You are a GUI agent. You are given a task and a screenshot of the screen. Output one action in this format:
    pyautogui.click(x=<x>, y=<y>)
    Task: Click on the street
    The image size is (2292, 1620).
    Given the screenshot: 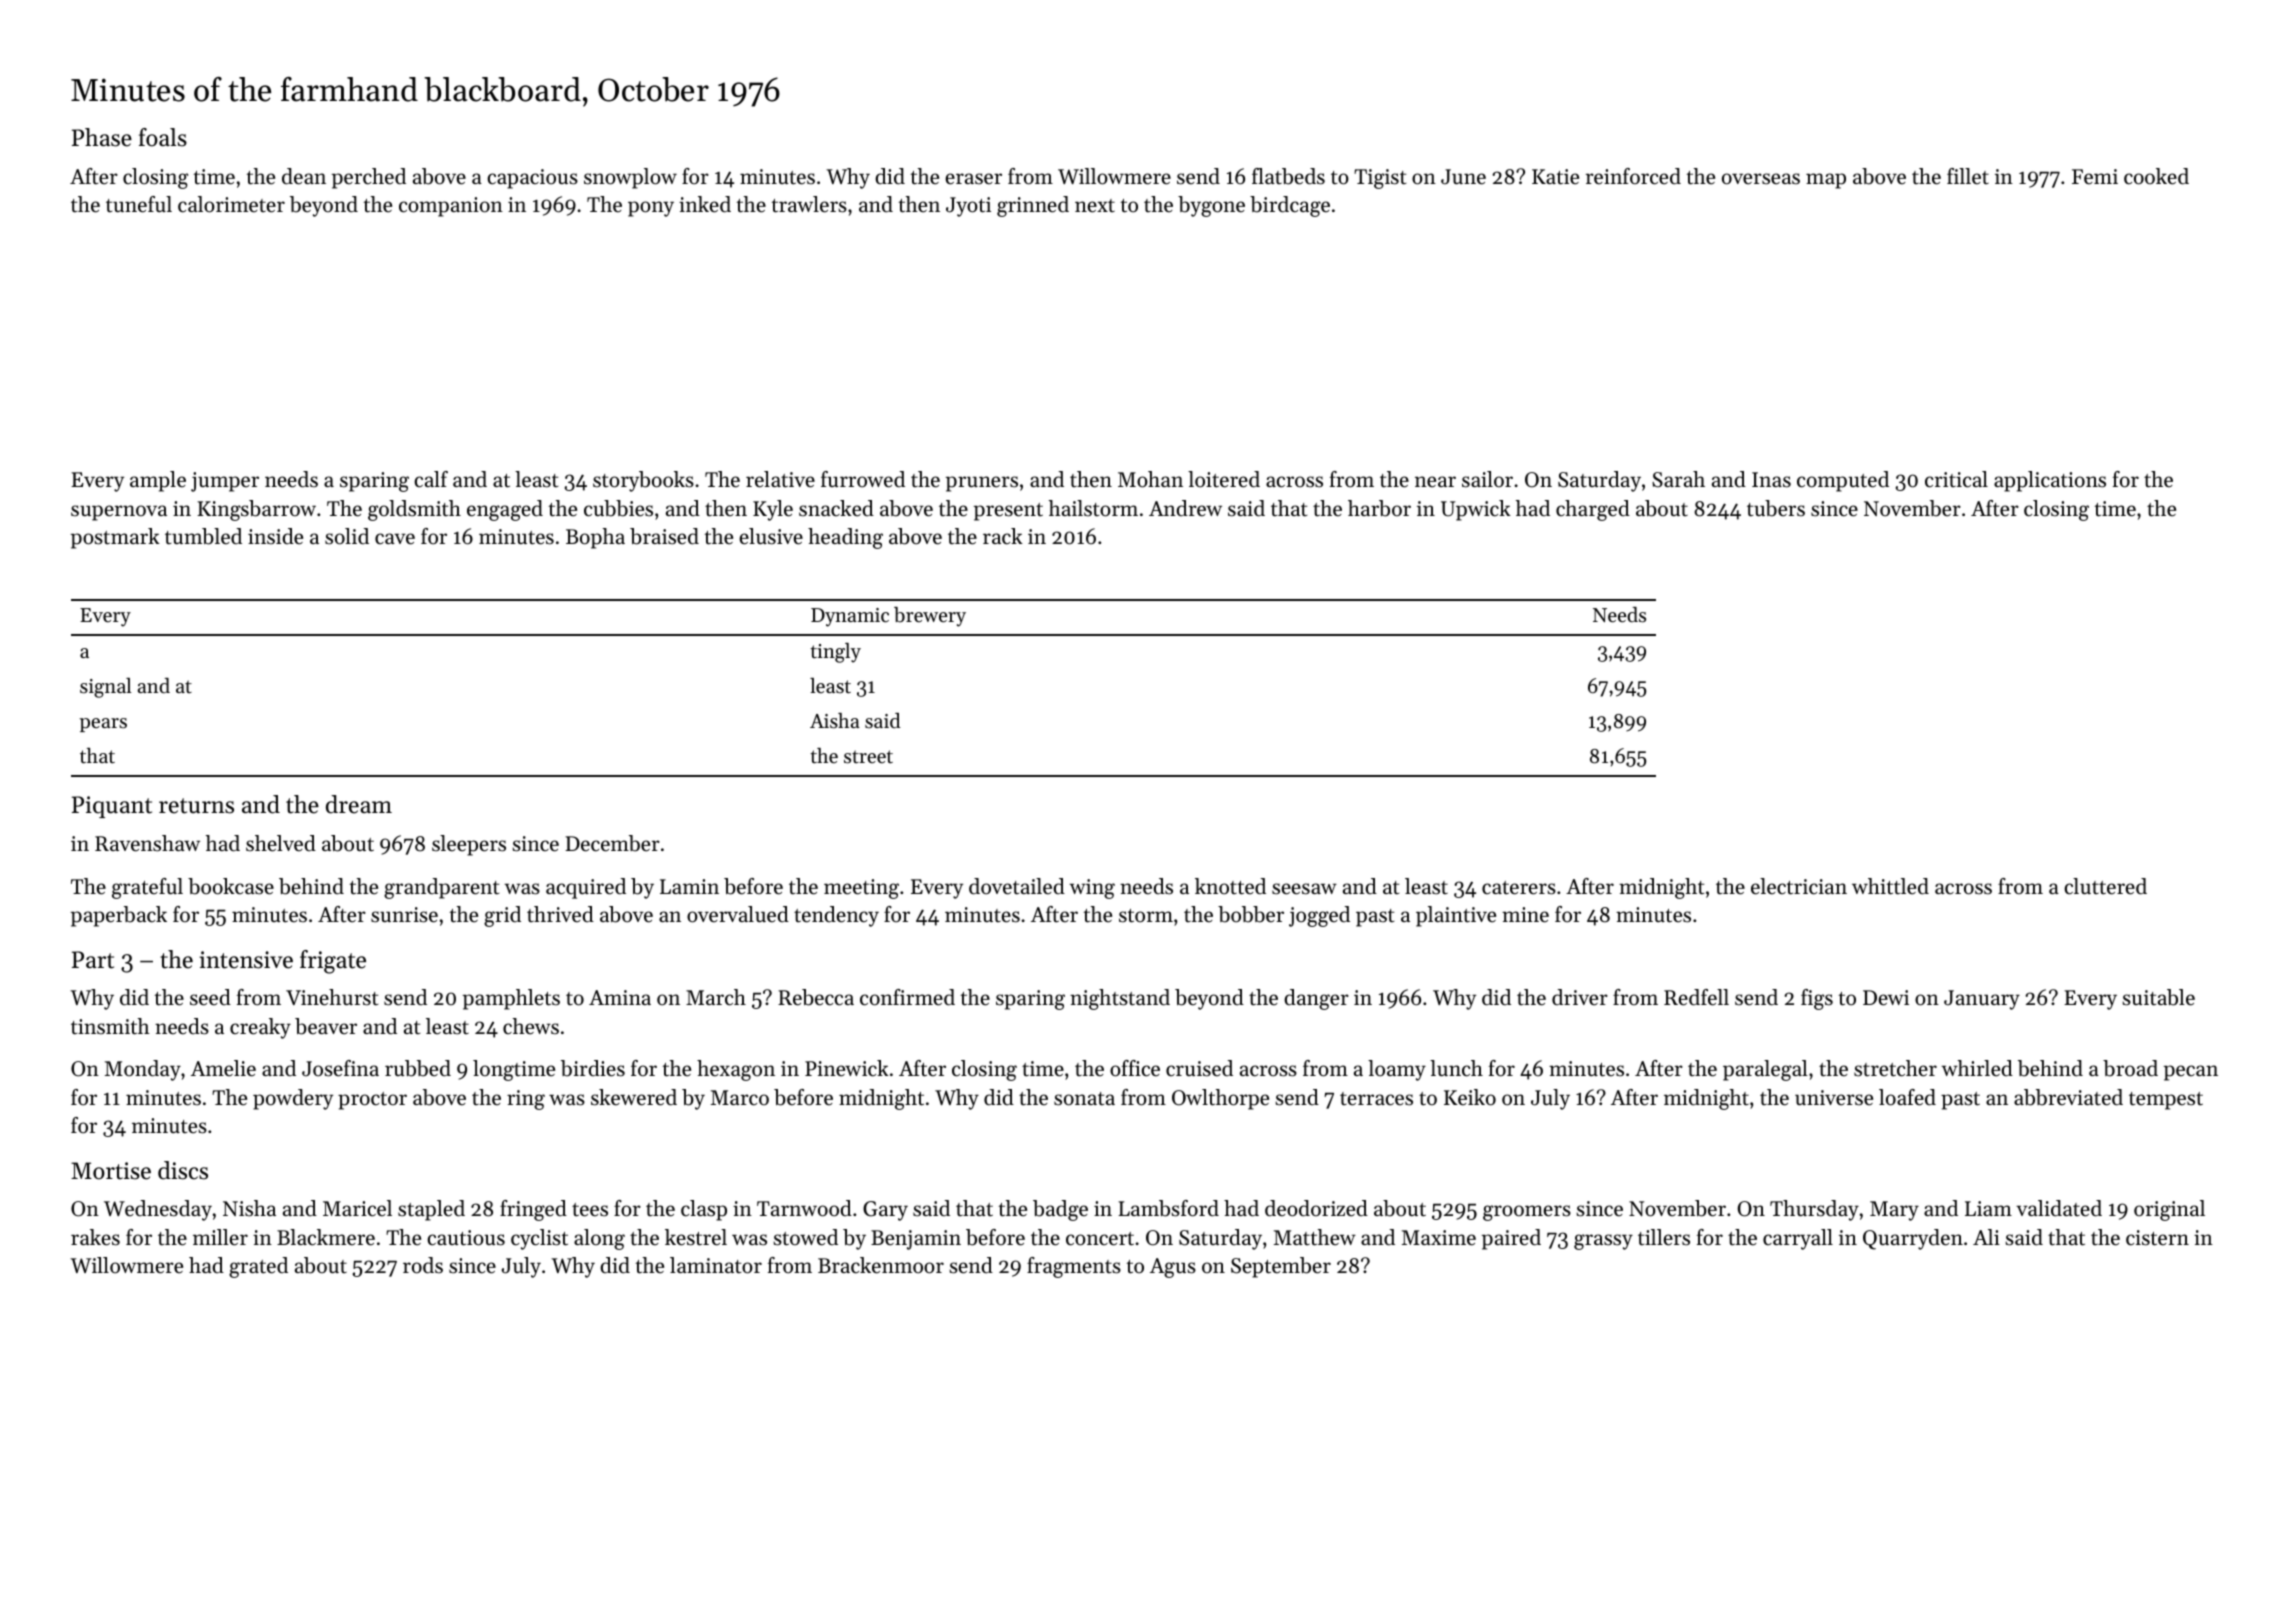 What is the action you would take?
    pyautogui.click(x=868, y=757)
